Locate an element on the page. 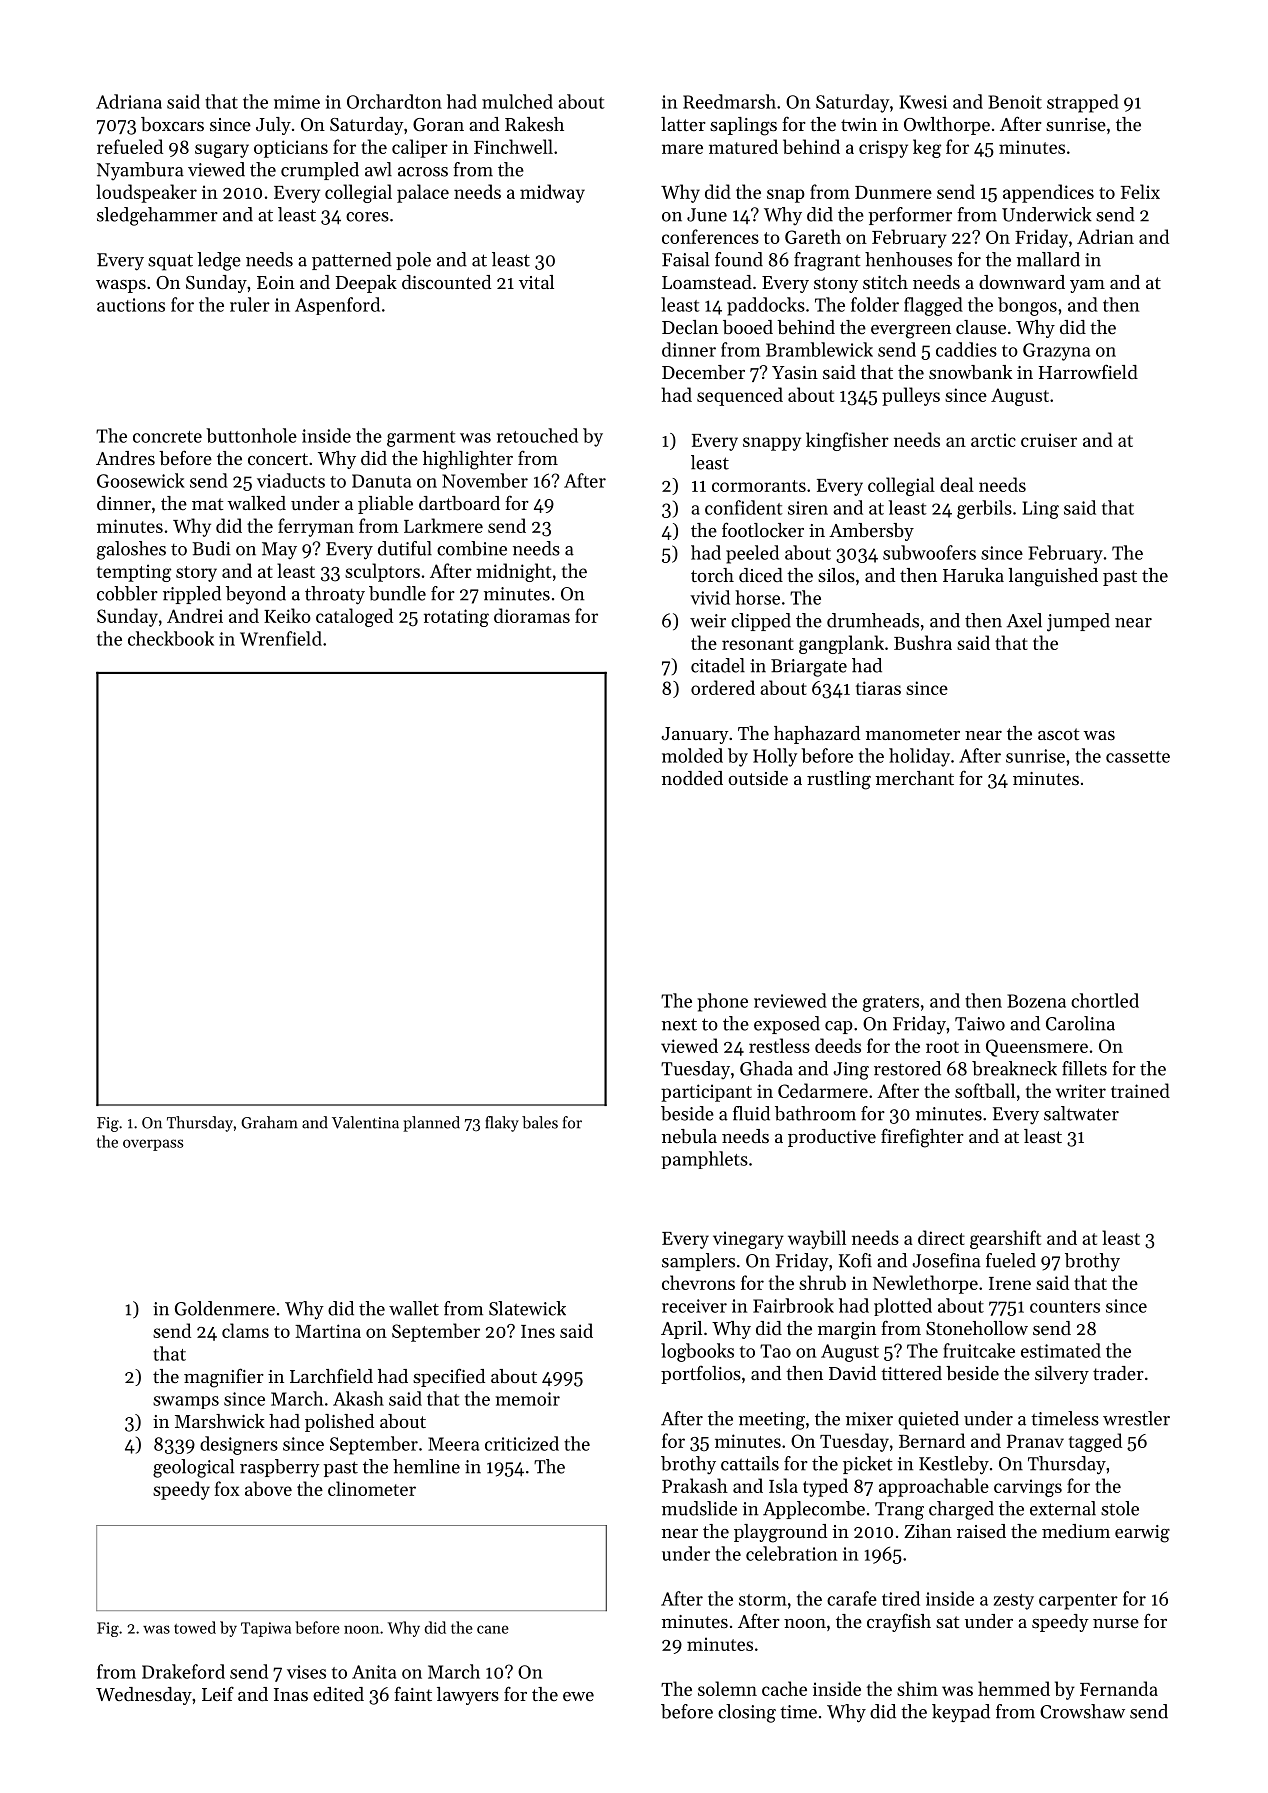  raised is located at coordinates (981, 1531).
